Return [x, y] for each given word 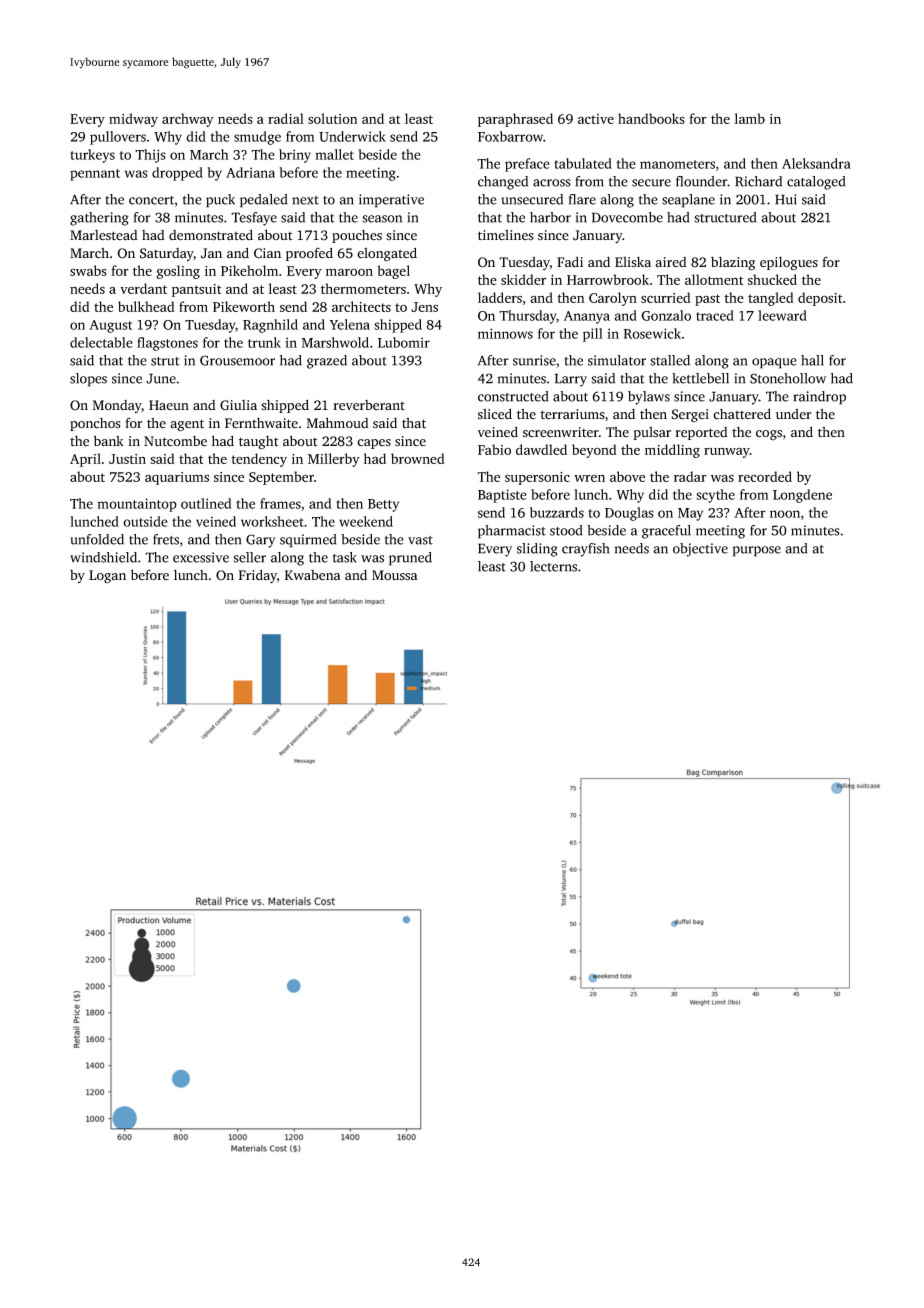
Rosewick [652, 333]
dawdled [541, 449]
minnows [505, 333]
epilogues [789, 263]
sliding [537, 550]
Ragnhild [270, 326]
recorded [765, 476]
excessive [201, 557]
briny [295, 156]
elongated [387, 254]
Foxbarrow [510, 136]
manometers [677, 164]
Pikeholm [249, 270]
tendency [259, 460]
